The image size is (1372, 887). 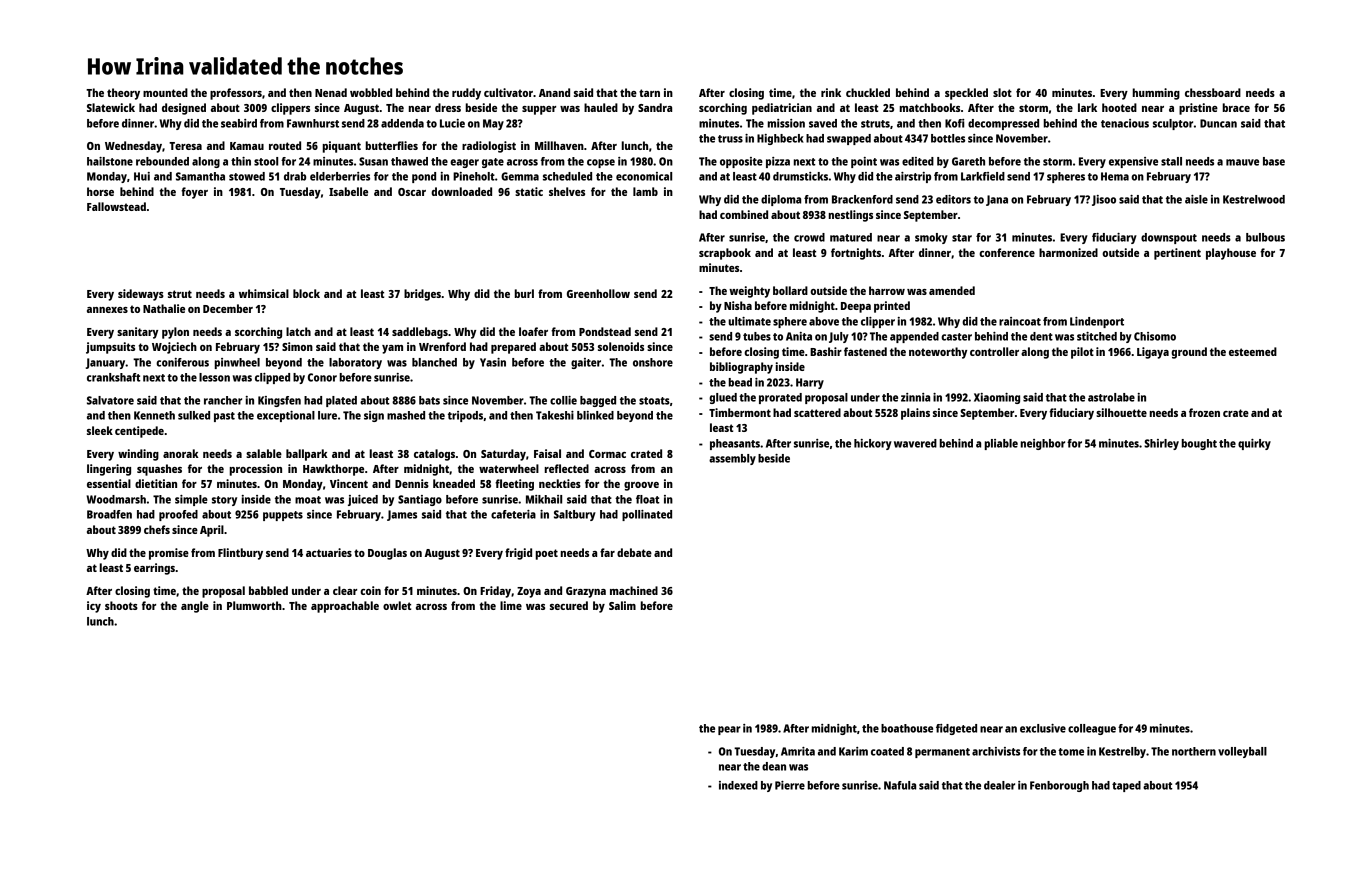 I want to click on wobbled, so click(x=371, y=92).
